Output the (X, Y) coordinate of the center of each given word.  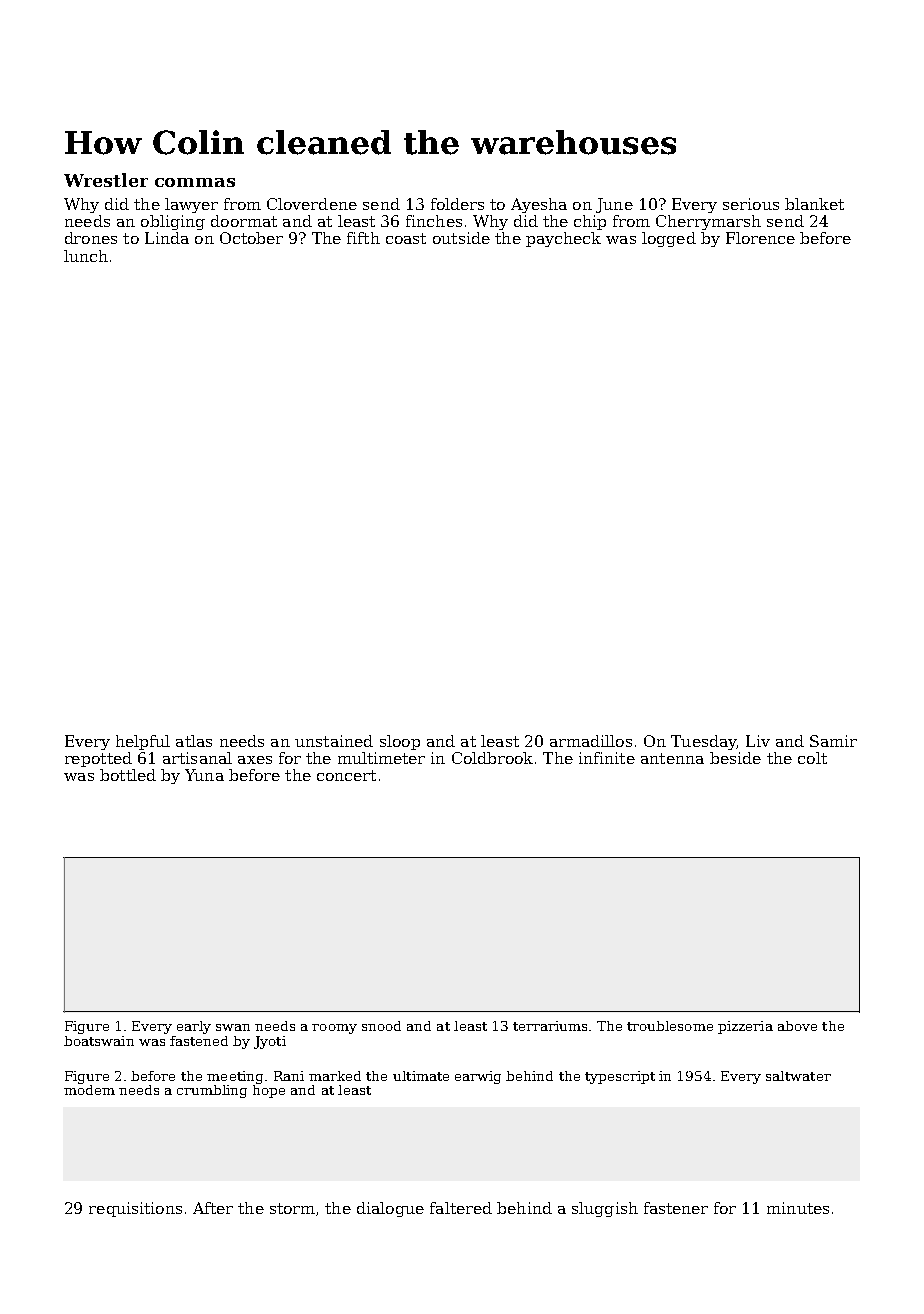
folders (457, 204)
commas (195, 182)
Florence (760, 238)
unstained (334, 741)
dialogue (390, 1209)
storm (292, 1208)
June (614, 205)
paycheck (563, 239)
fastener (676, 1208)
